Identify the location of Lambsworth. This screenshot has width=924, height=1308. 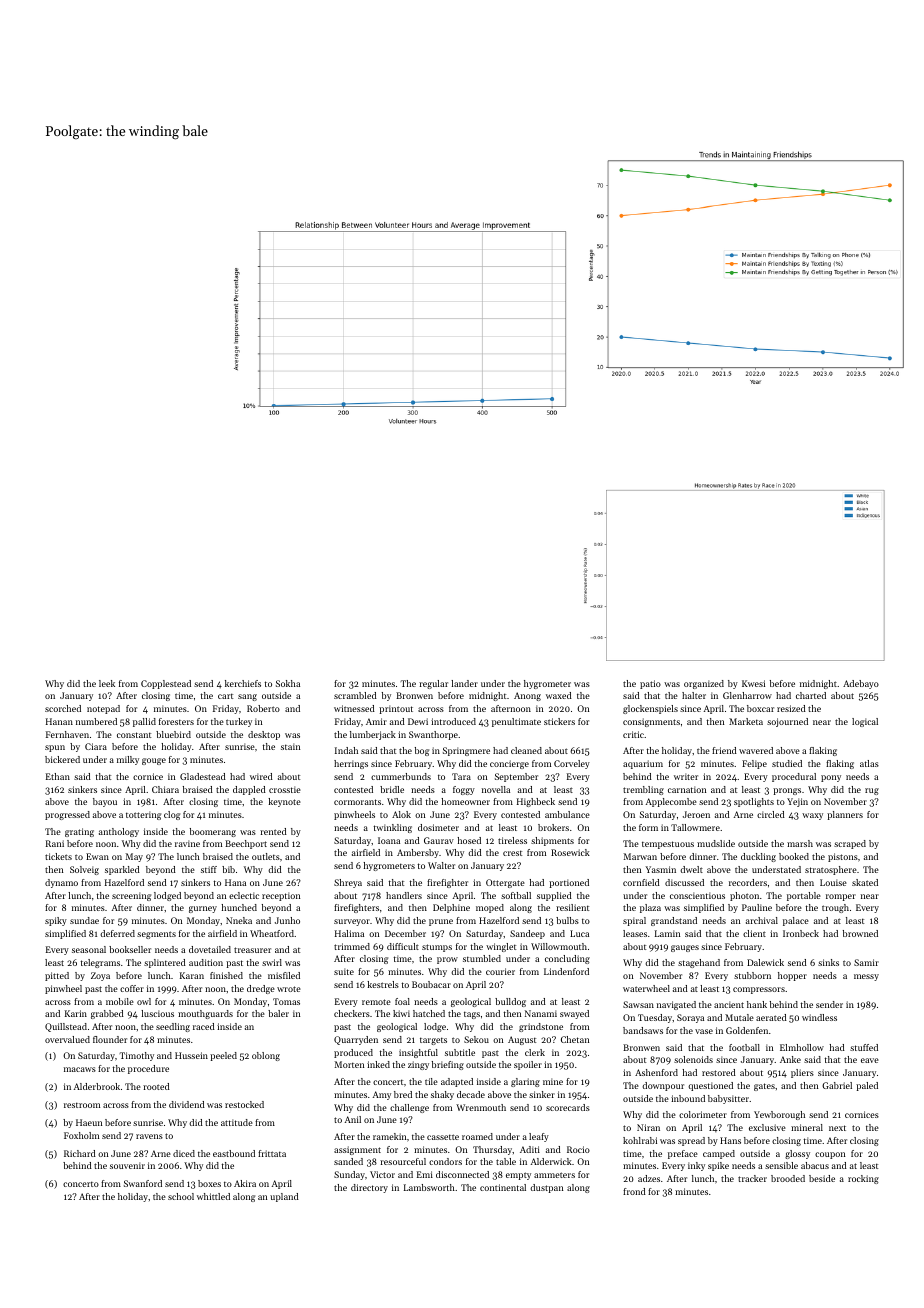
(429, 1187).
